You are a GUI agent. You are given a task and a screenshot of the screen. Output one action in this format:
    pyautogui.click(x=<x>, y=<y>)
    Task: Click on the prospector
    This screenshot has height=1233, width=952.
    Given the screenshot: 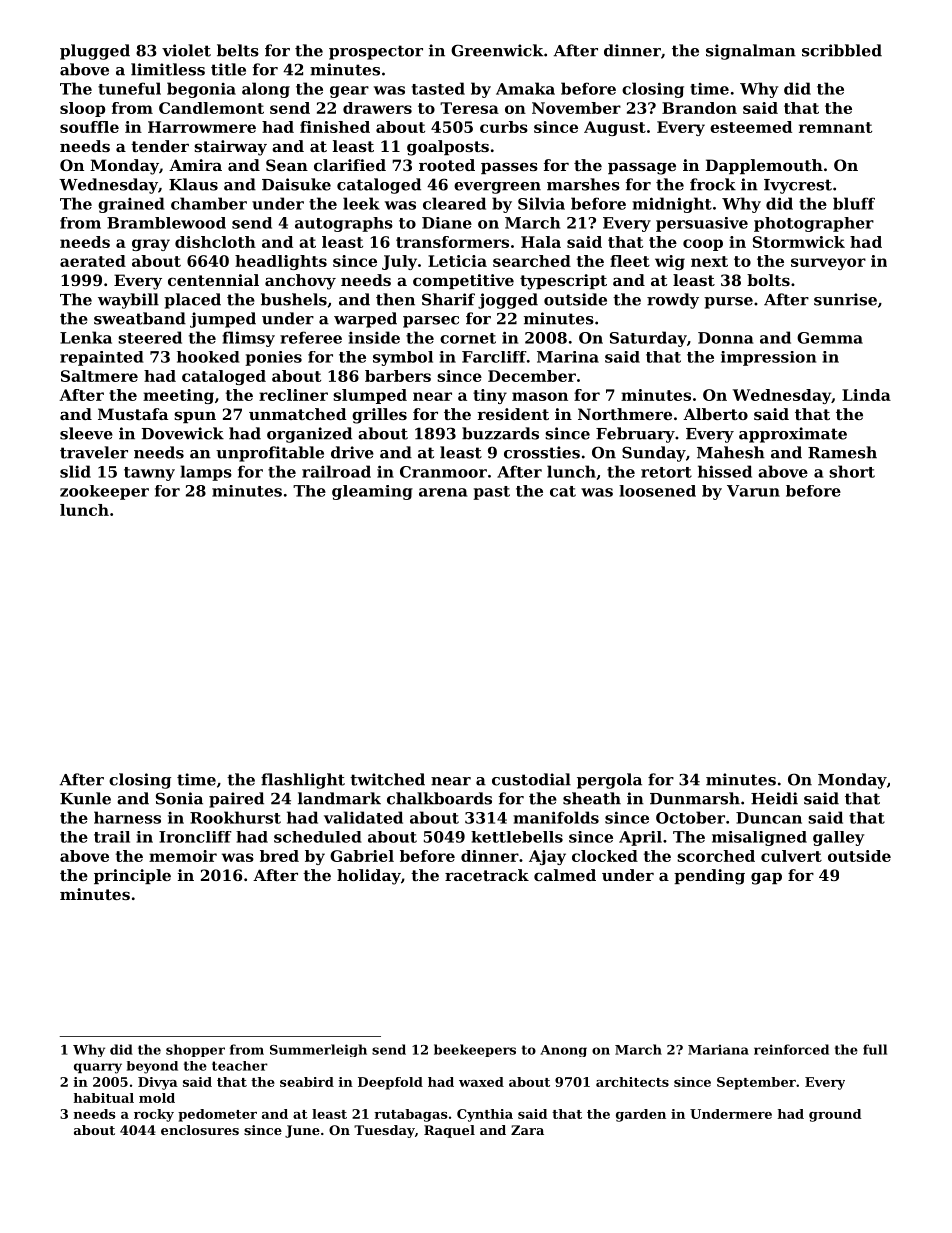 What is the action you would take?
    pyautogui.click(x=376, y=52)
